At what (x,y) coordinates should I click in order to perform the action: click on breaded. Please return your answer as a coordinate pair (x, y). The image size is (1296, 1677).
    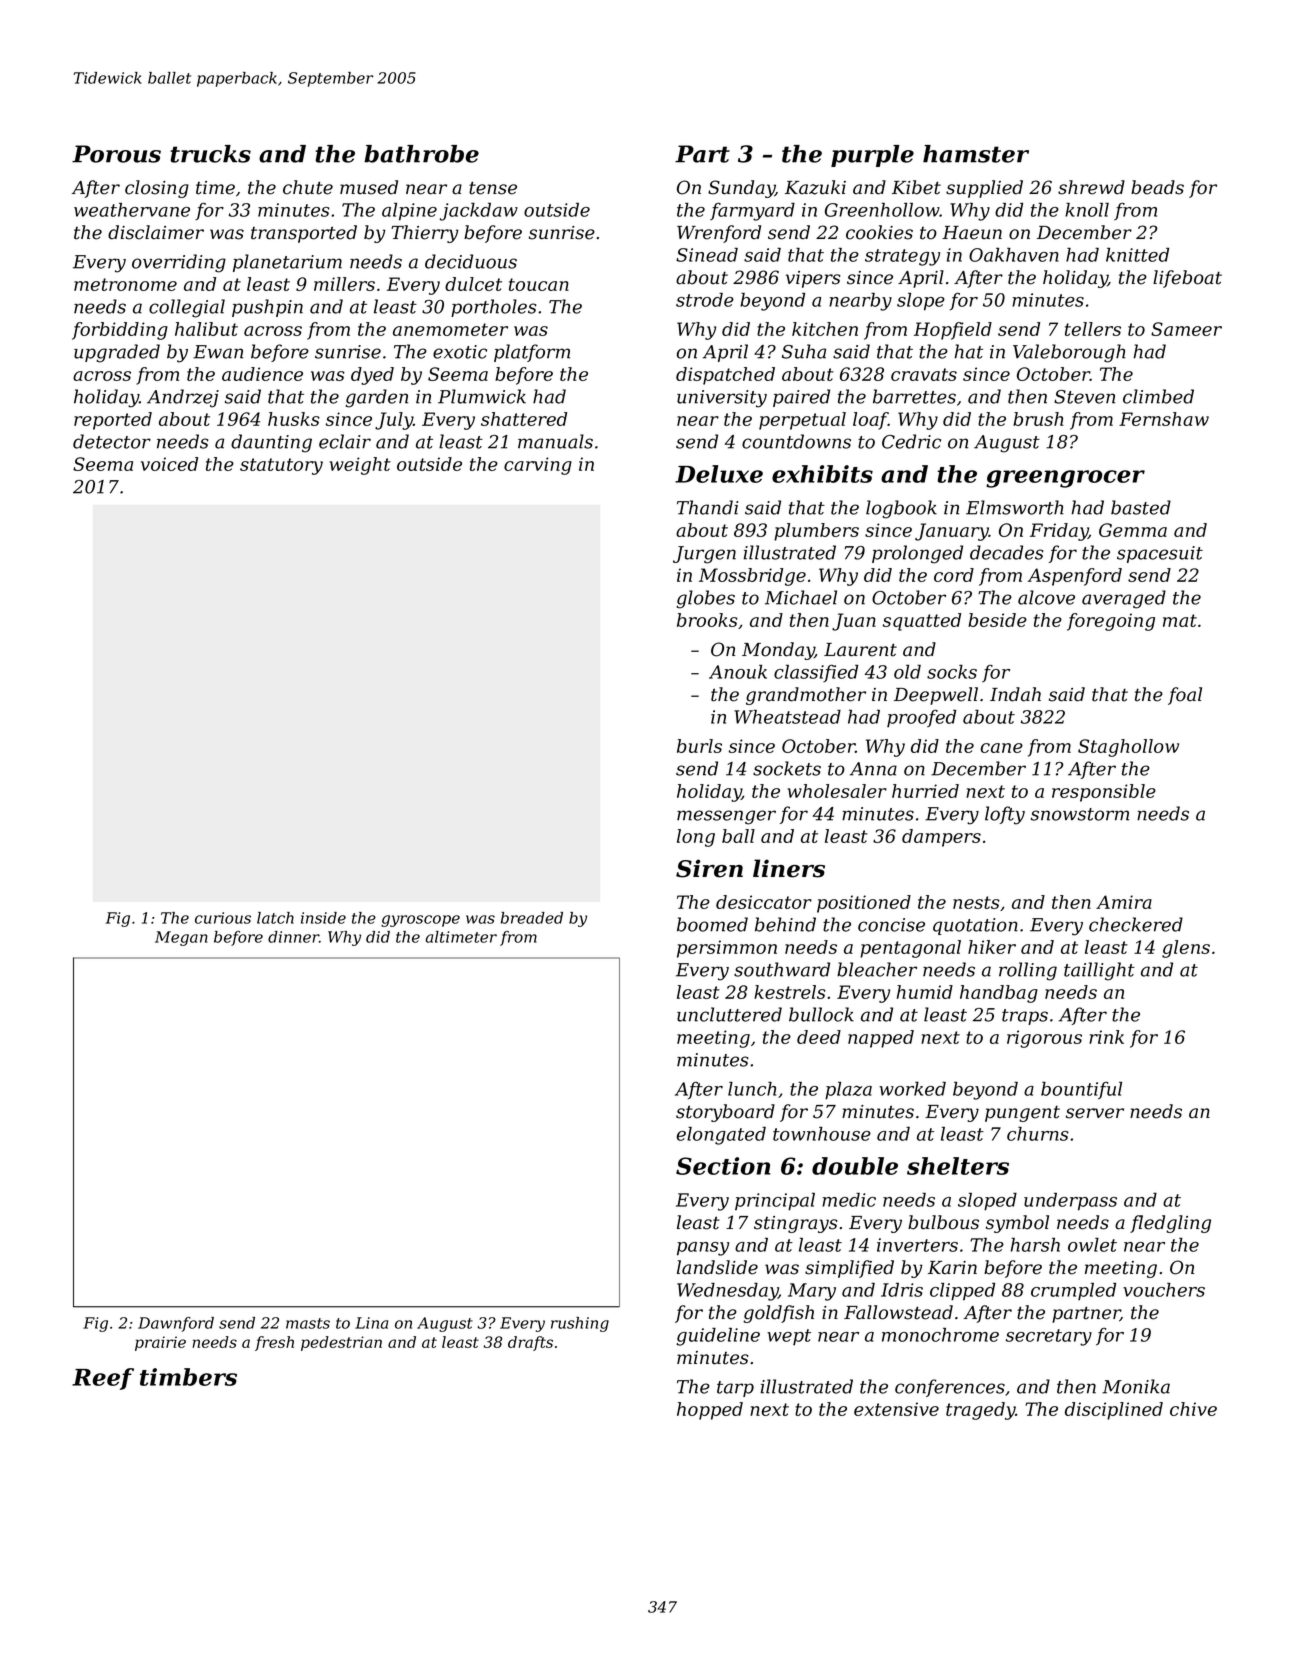
    Looking at the image, I should click on (532, 918).
